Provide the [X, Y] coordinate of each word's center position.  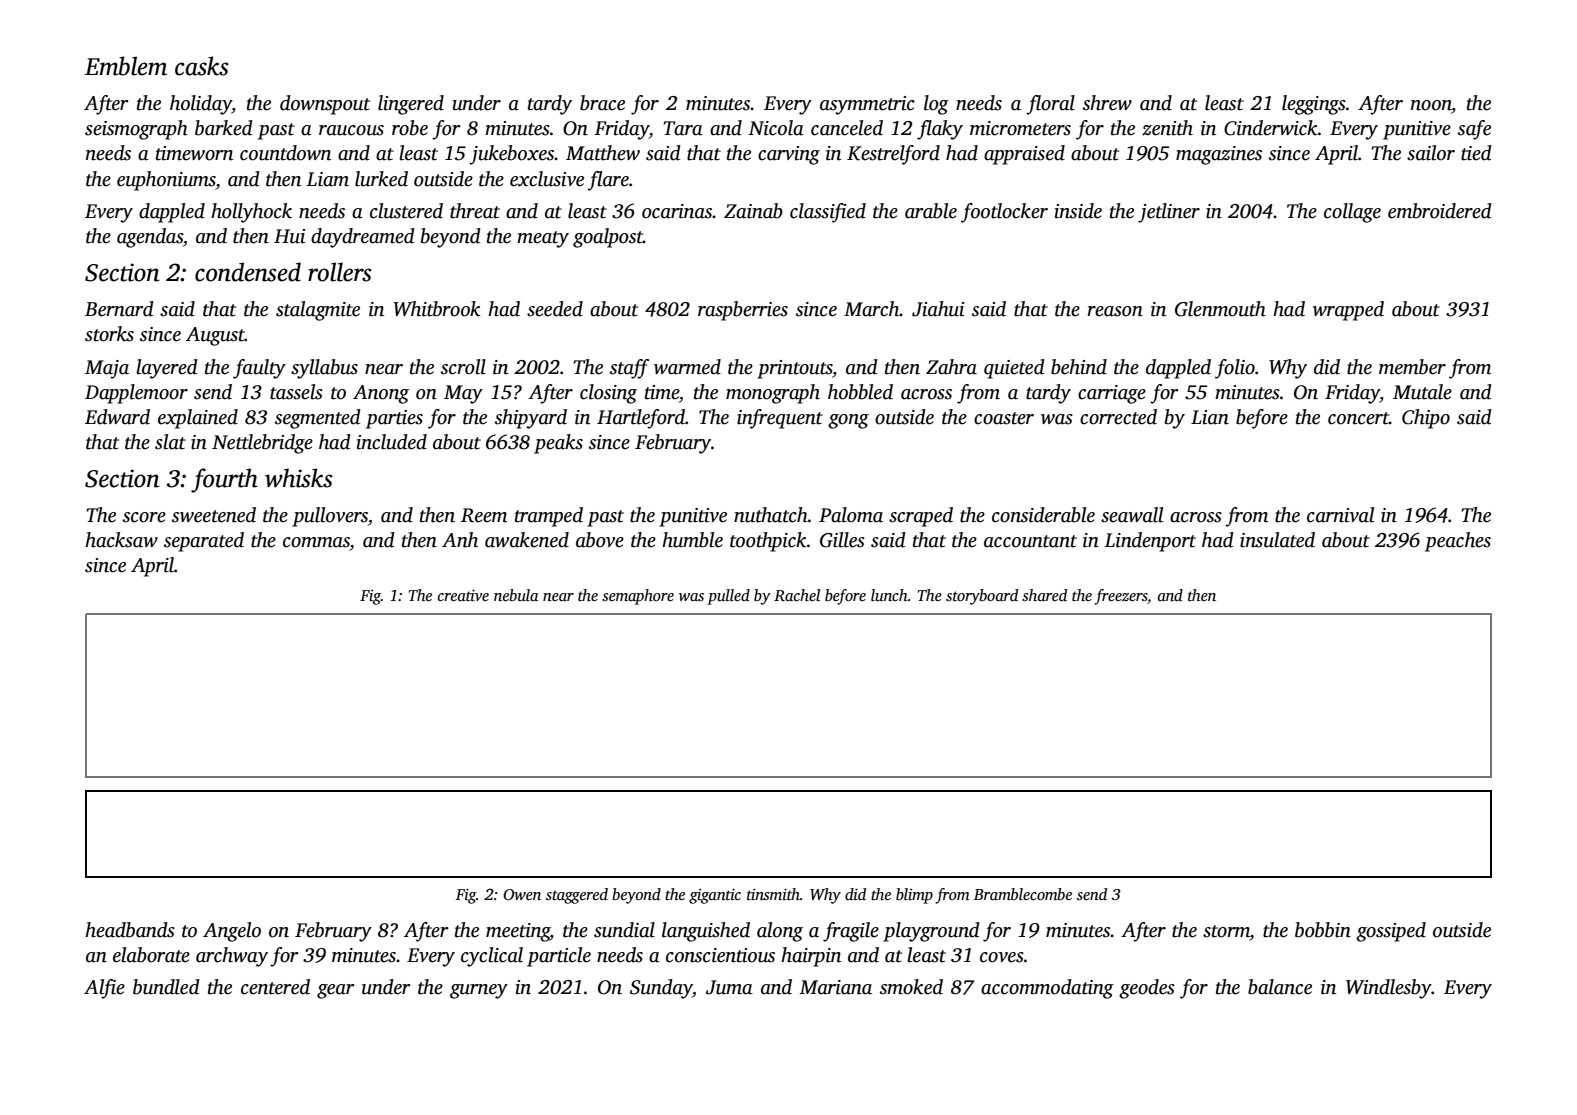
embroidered [1440, 211]
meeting [518, 932]
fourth [224, 480]
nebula [516, 595]
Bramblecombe [1023, 894]
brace [602, 103]
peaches [1458, 542]
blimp [914, 896]
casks [202, 66]
